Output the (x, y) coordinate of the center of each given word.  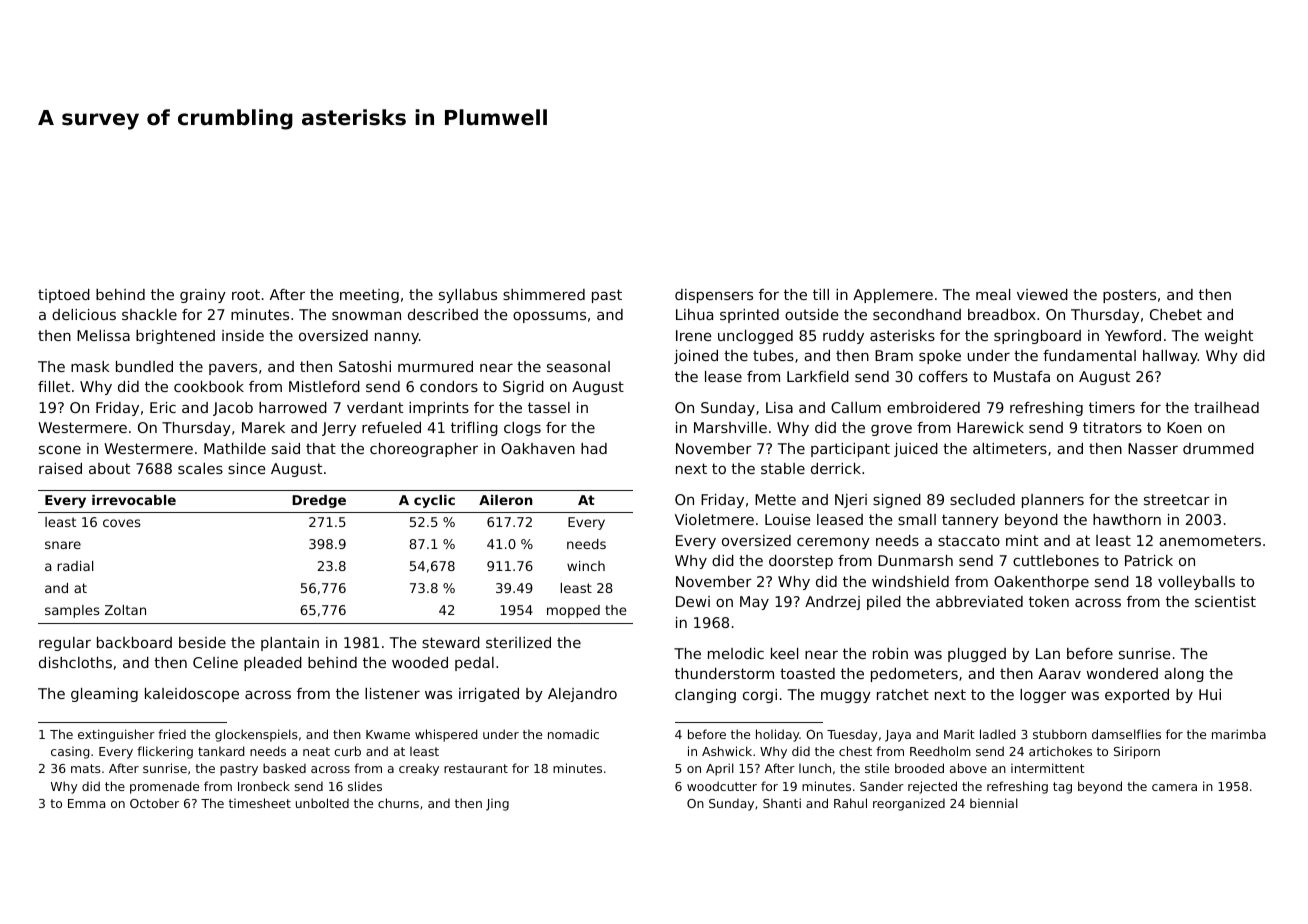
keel (784, 653)
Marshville (730, 427)
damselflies (1126, 734)
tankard (221, 751)
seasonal (578, 366)
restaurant (476, 768)
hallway (1170, 357)
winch (586, 566)
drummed (1218, 448)
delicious (84, 314)
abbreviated (979, 601)
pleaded (273, 664)
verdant (375, 407)
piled (884, 603)
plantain (290, 644)
